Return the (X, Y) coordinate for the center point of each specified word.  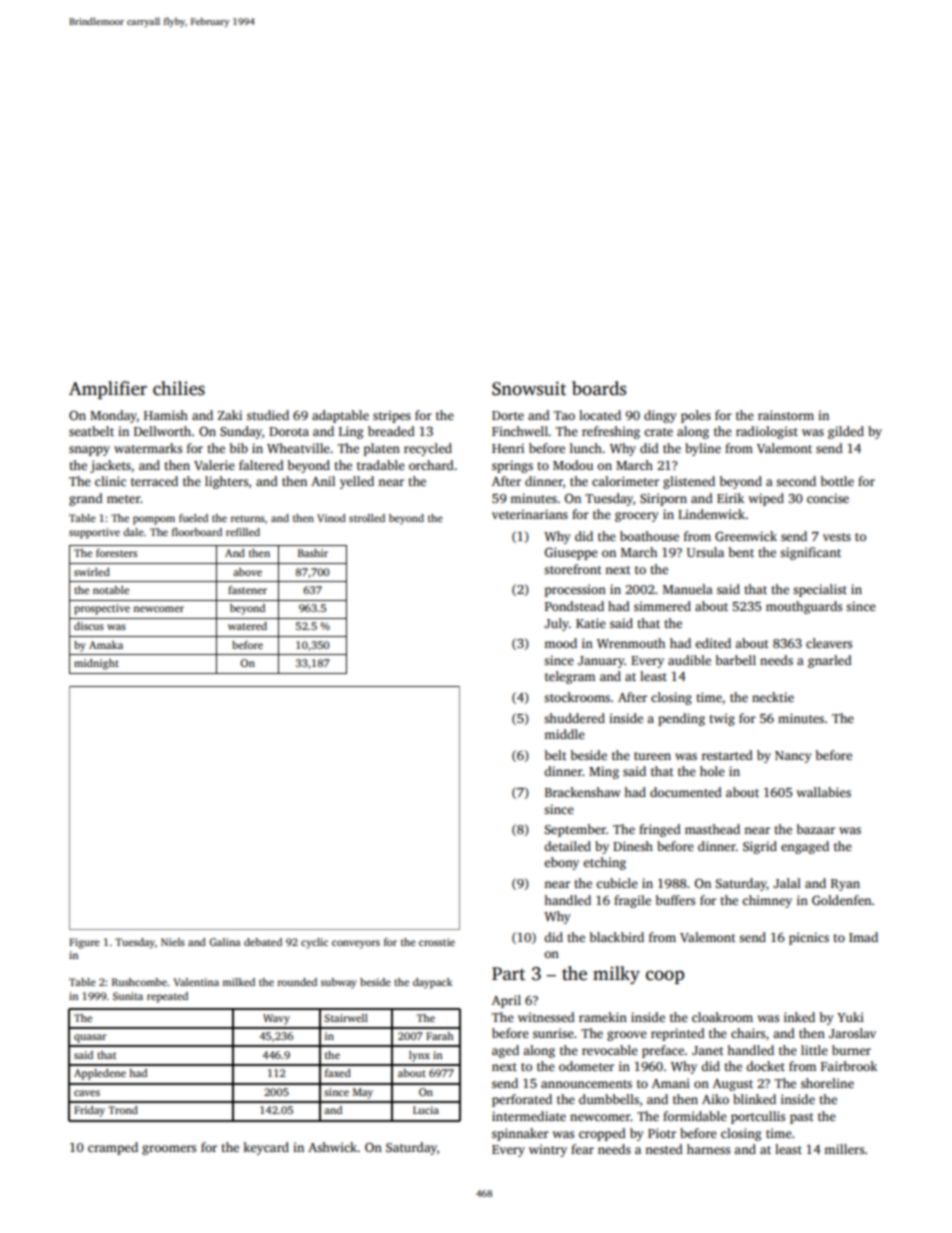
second (796, 481)
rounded (297, 982)
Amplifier (108, 390)
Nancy (793, 757)
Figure (84, 943)
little (814, 1050)
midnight (96, 664)
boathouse (649, 536)
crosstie (437, 942)
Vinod (331, 518)
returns (248, 518)
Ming (604, 772)
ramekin (603, 1017)
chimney (767, 901)
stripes (392, 416)
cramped (113, 1148)
